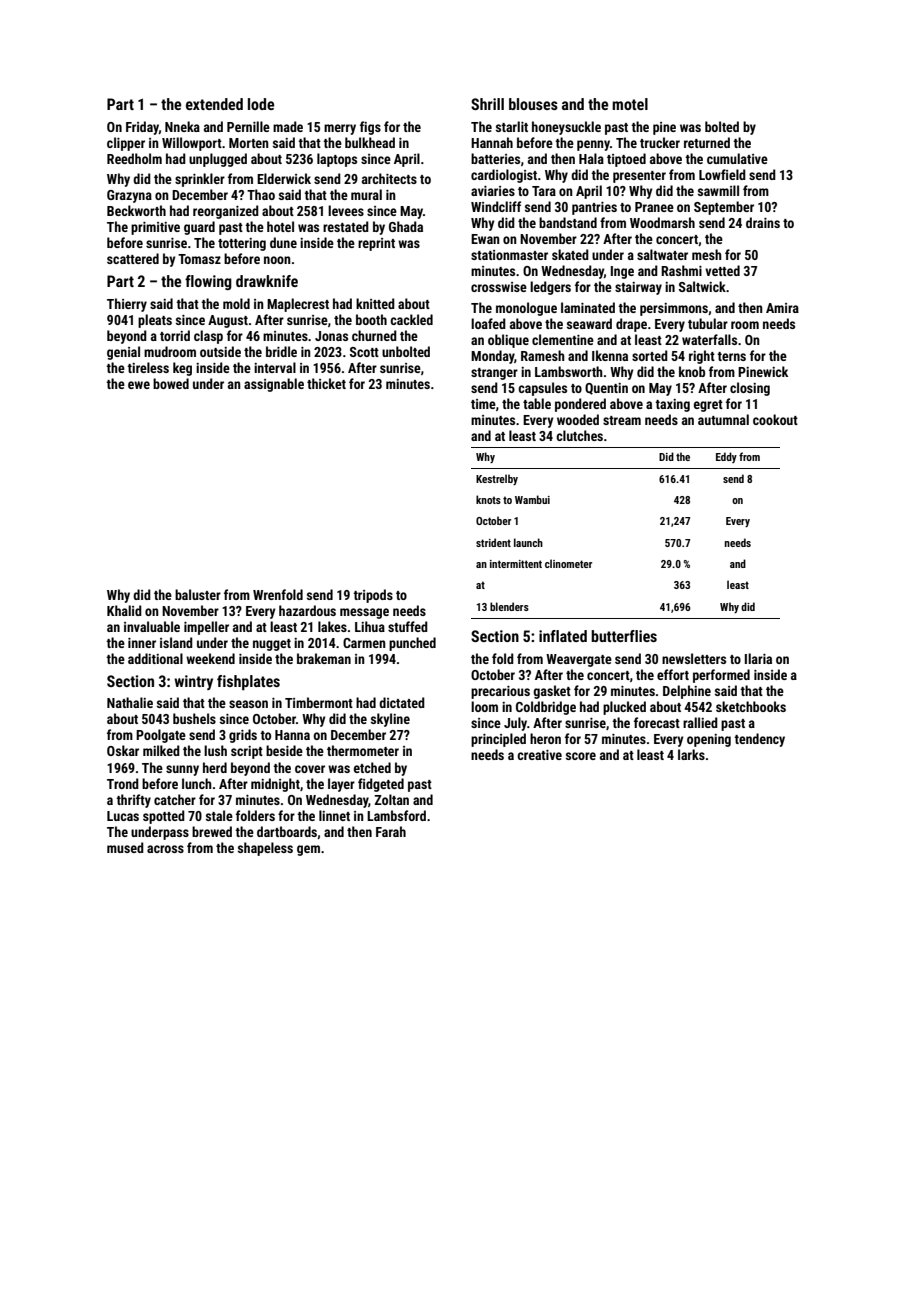  What do you see at coordinates (198, 594) in the document?
I see `baluster` at bounding box center [198, 594].
